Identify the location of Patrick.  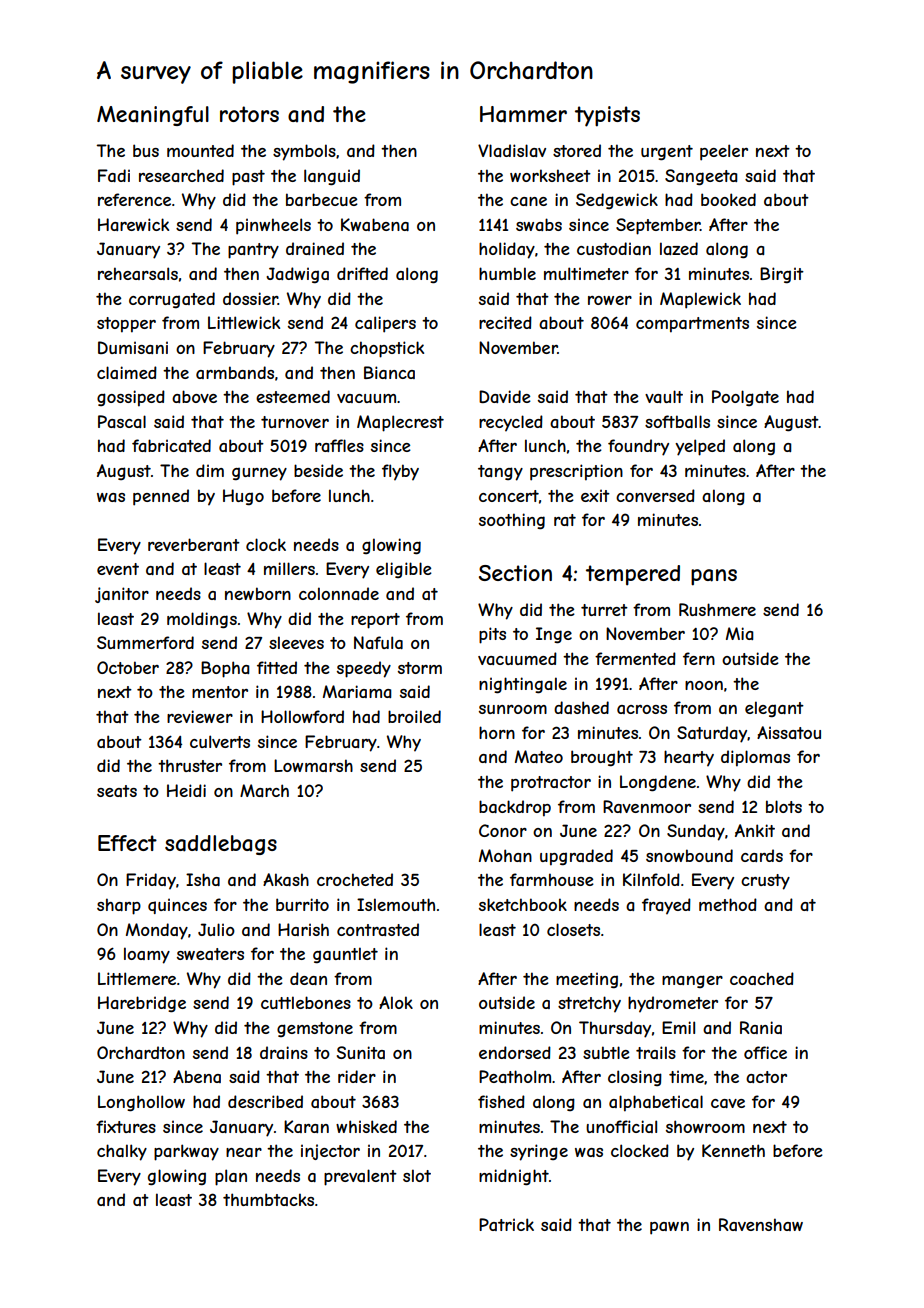
(506, 1224).
